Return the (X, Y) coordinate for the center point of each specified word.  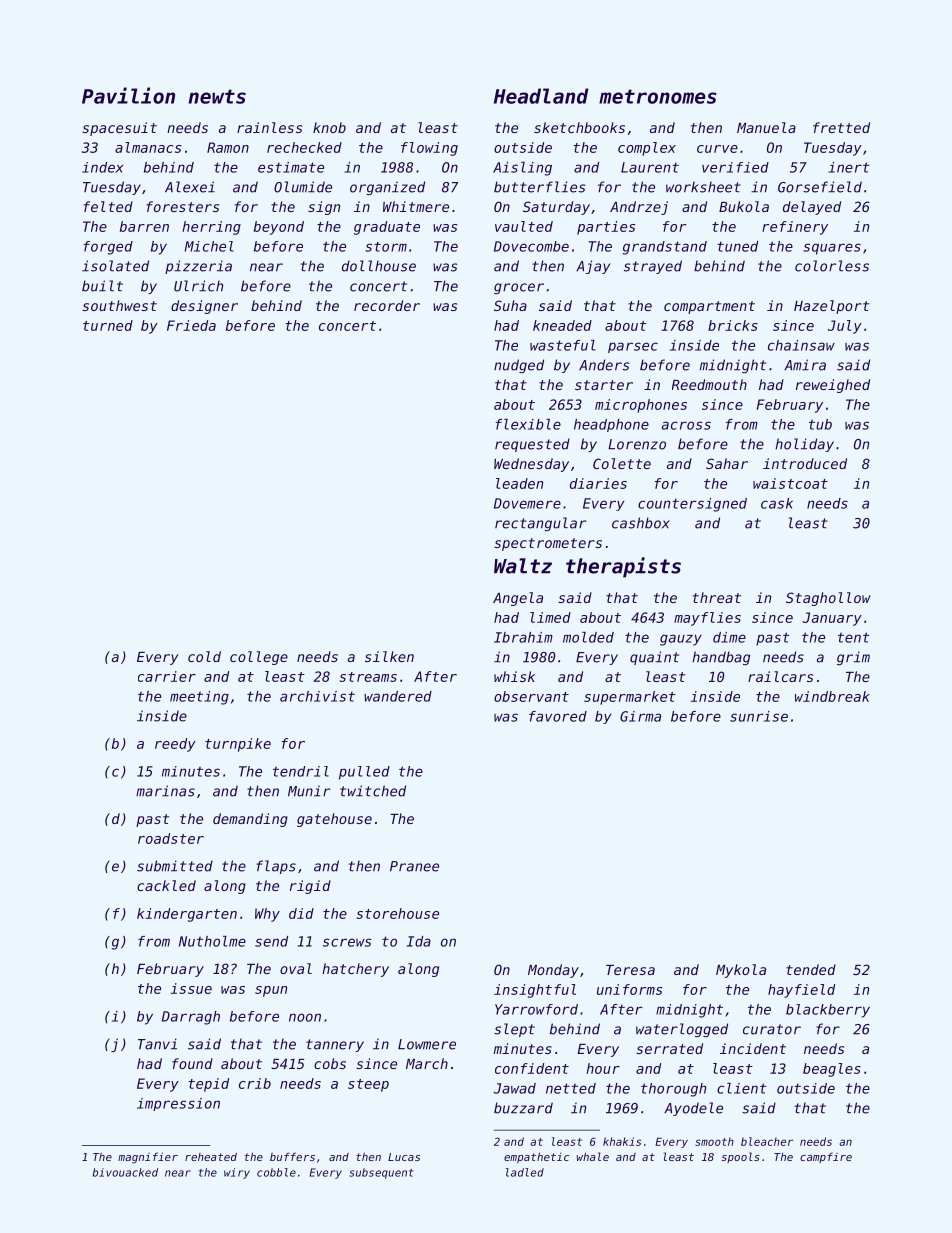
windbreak (832, 696)
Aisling (522, 169)
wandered (398, 696)
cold (204, 656)
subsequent (381, 1173)
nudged (519, 366)
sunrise (759, 716)
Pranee (414, 866)
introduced (805, 463)
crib (255, 1083)
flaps (276, 867)
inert (849, 167)
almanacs (148, 147)
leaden (519, 483)
